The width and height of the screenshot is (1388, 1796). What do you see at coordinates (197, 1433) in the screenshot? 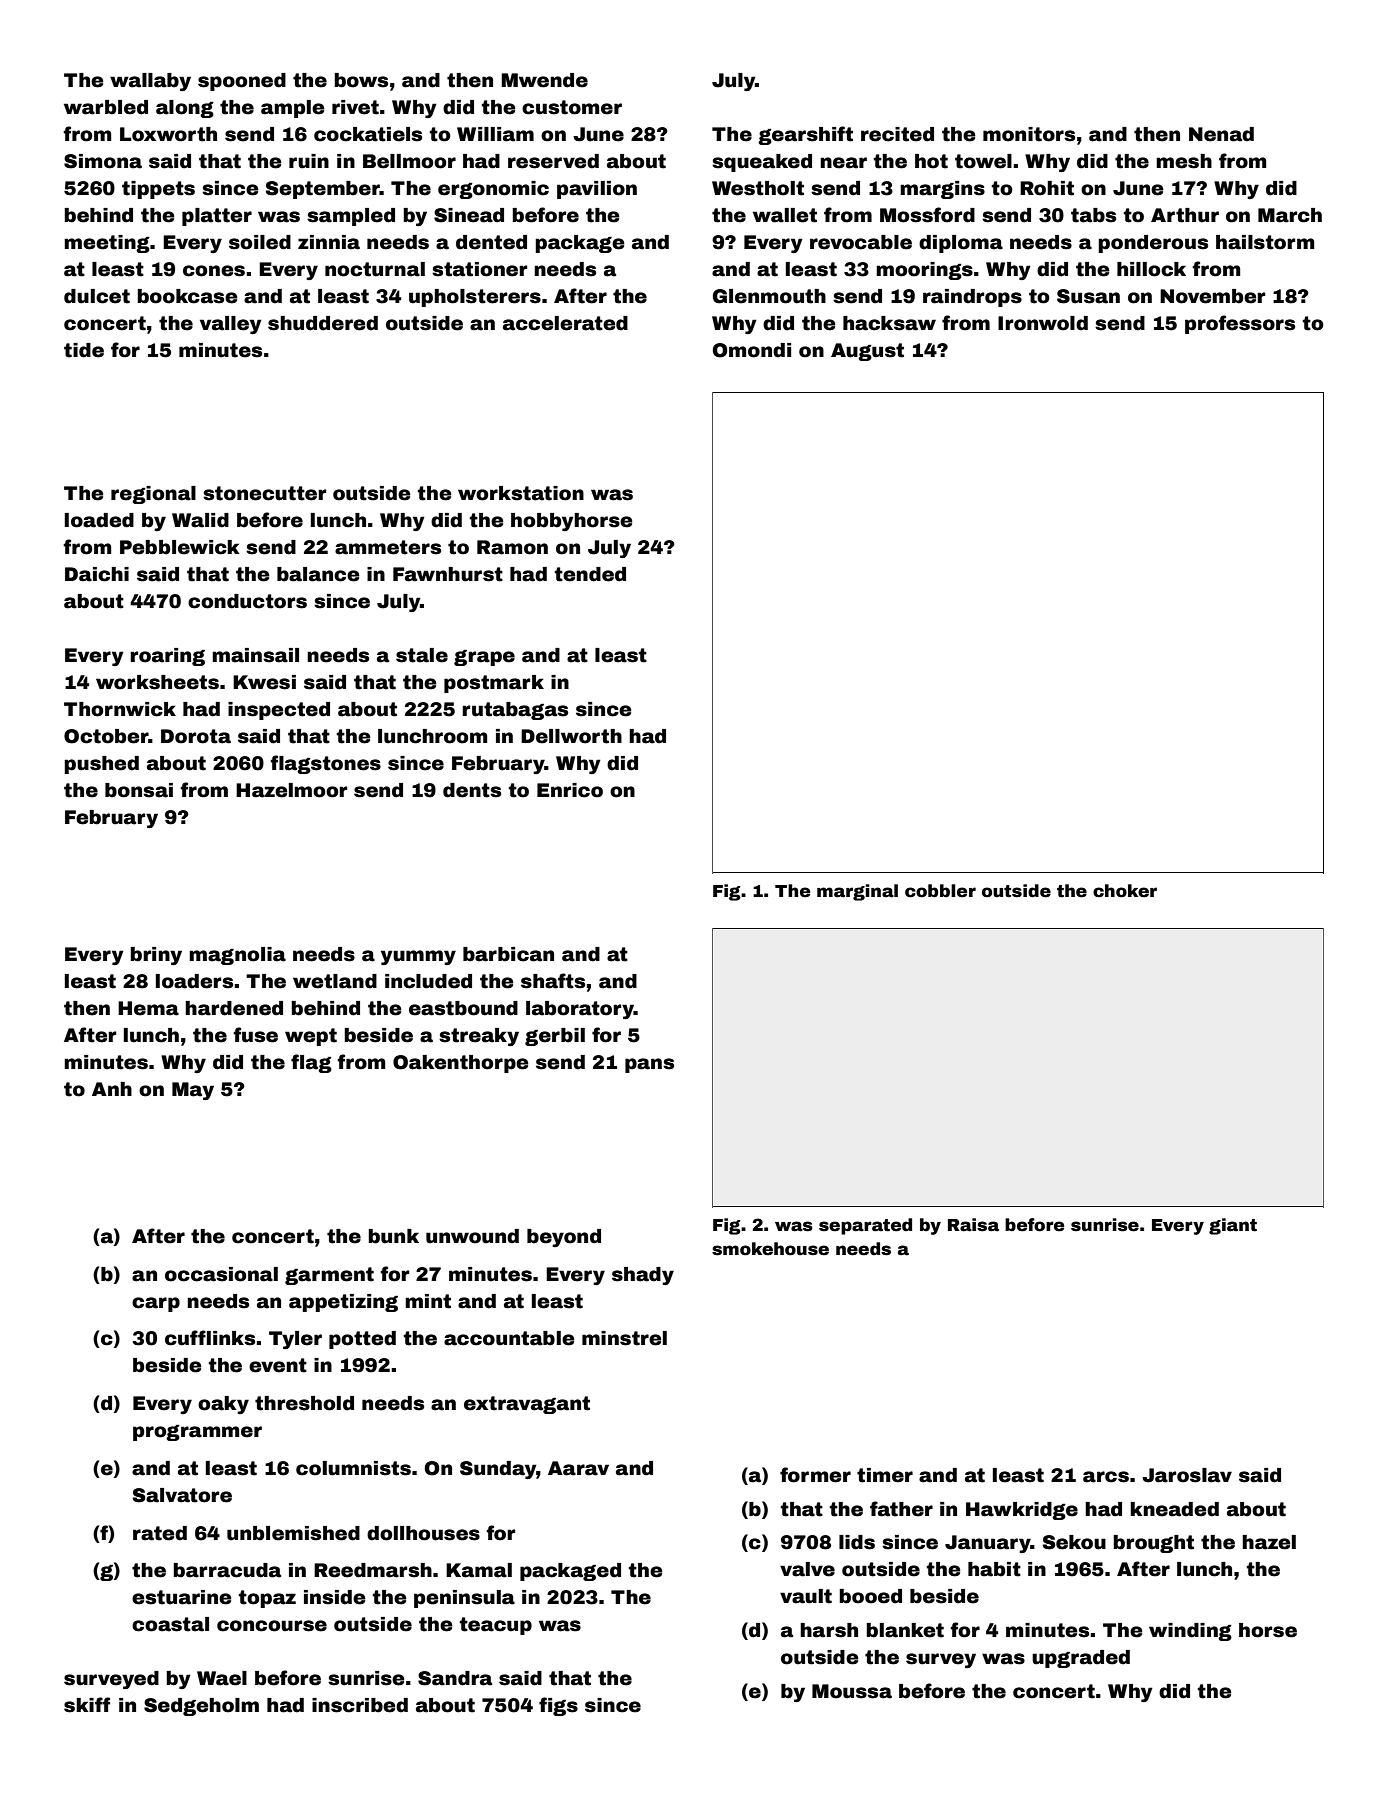
I see `programmer` at bounding box center [197, 1433].
